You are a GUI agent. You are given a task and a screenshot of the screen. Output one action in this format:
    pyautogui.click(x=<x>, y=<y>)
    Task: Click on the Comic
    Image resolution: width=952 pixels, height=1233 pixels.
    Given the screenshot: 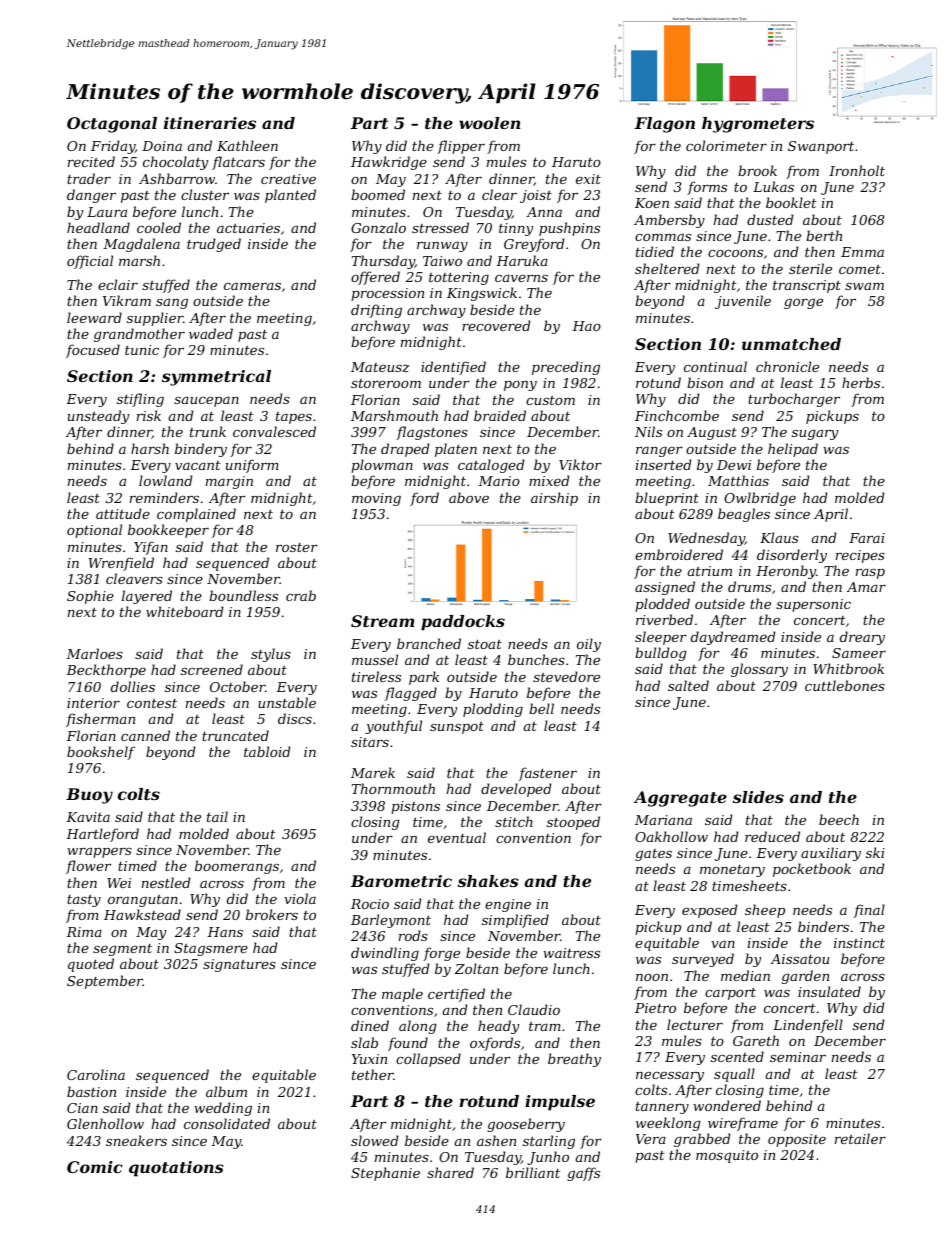 What is the action you would take?
    pyautogui.click(x=95, y=1167)
